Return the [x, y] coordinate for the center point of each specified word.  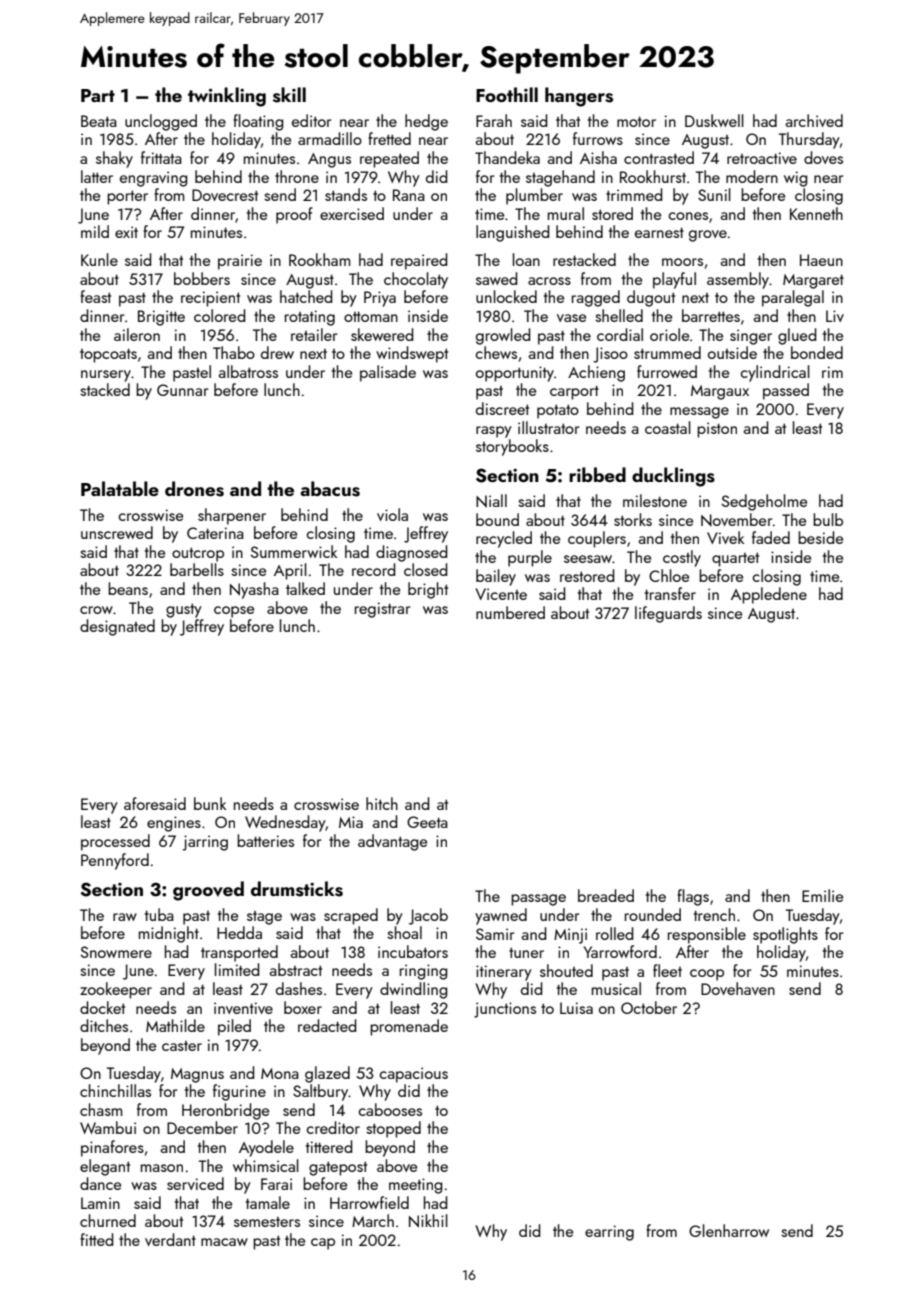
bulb [828, 519]
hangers [579, 97]
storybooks [512, 447]
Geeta [427, 822]
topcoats [108, 355]
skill [289, 95]
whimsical [266, 1165]
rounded [653, 914]
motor [636, 121]
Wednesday [285, 823]
